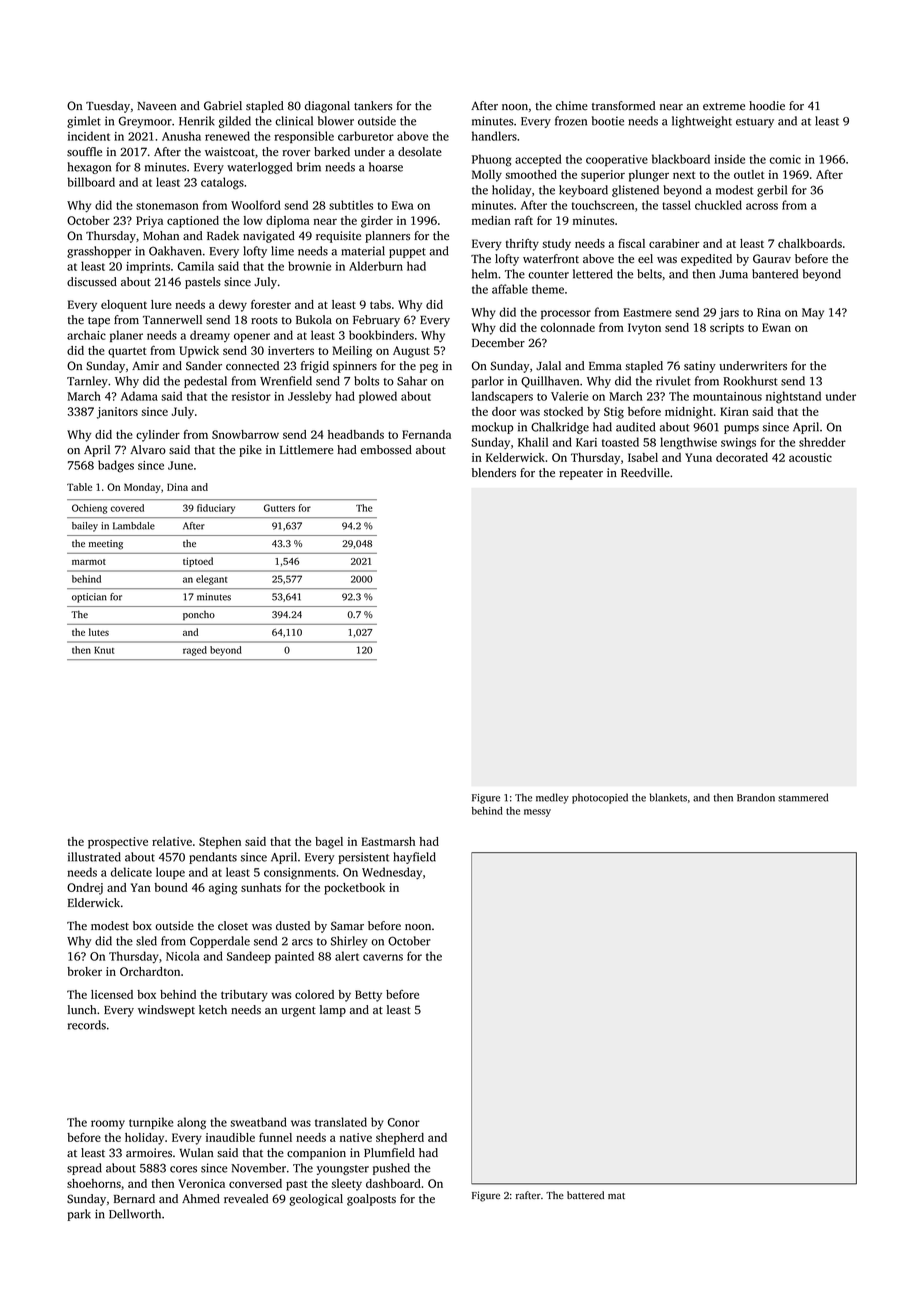  What do you see at coordinates (813, 313) in the screenshot?
I see `May` at bounding box center [813, 313].
